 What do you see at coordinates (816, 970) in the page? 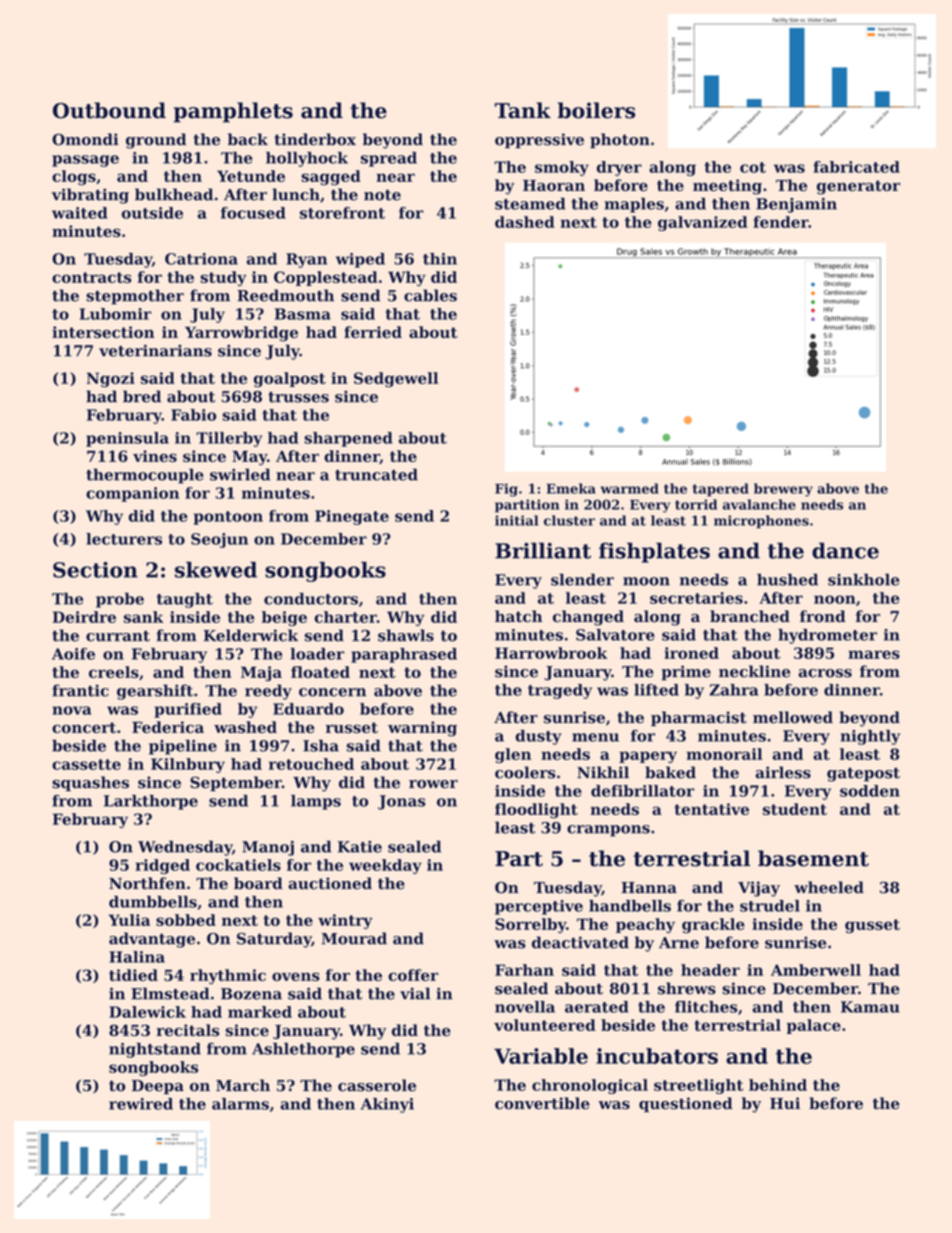
I see `Amberwell` at bounding box center [816, 970].
